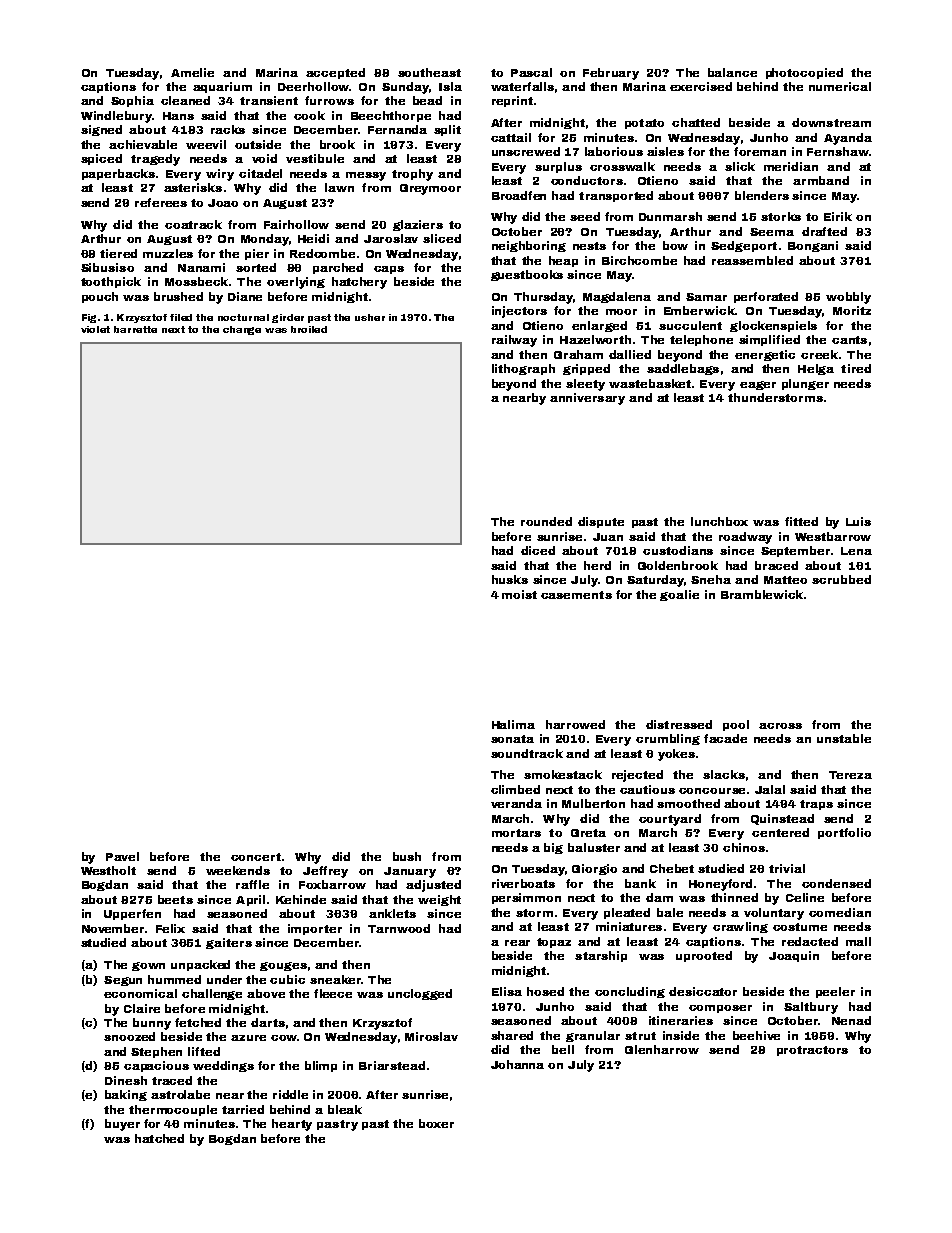 This document has height=1233, width=952. I want to click on Nenad, so click(851, 1020).
